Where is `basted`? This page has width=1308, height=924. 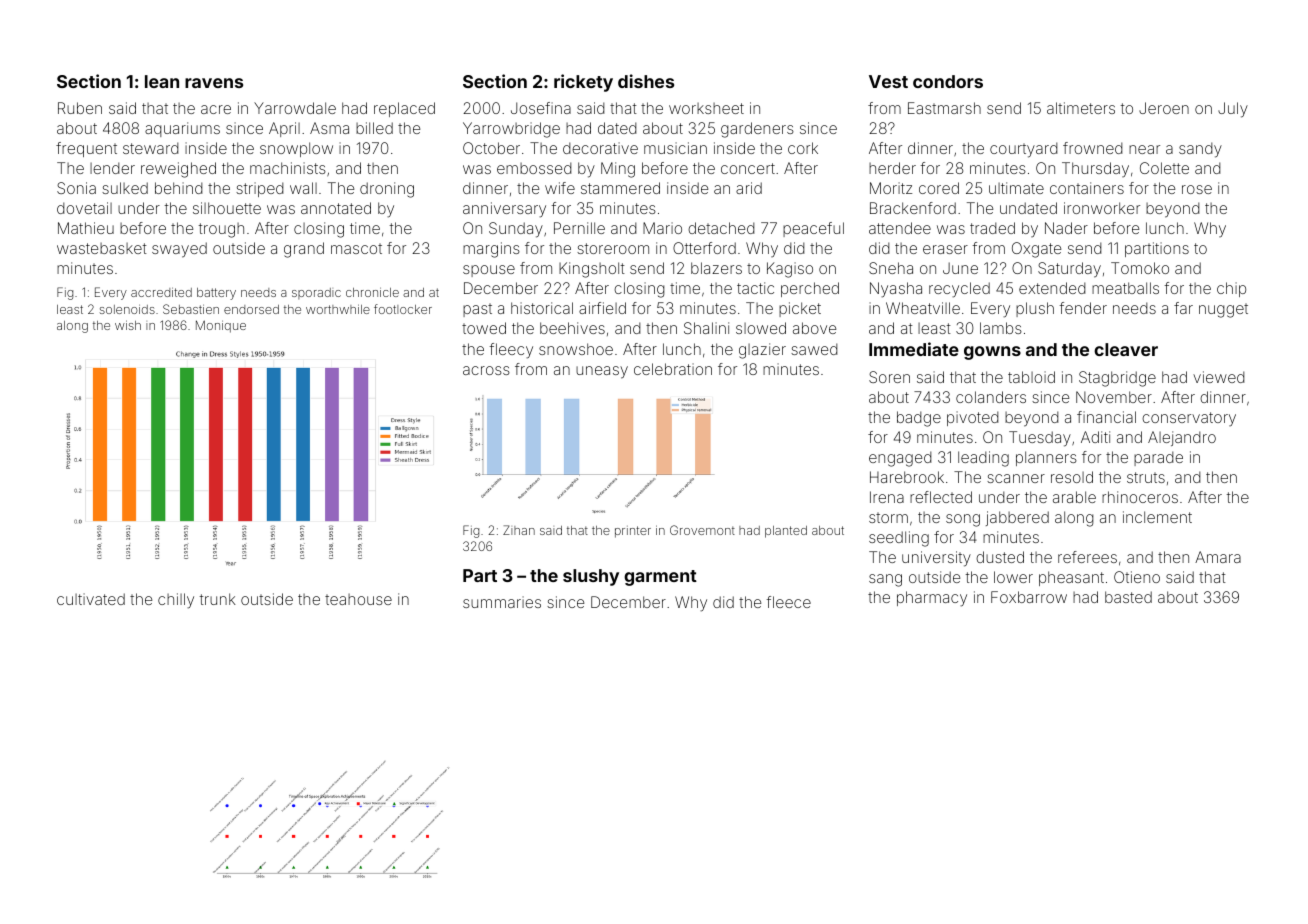
basted is located at coordinates (1128, 597).
